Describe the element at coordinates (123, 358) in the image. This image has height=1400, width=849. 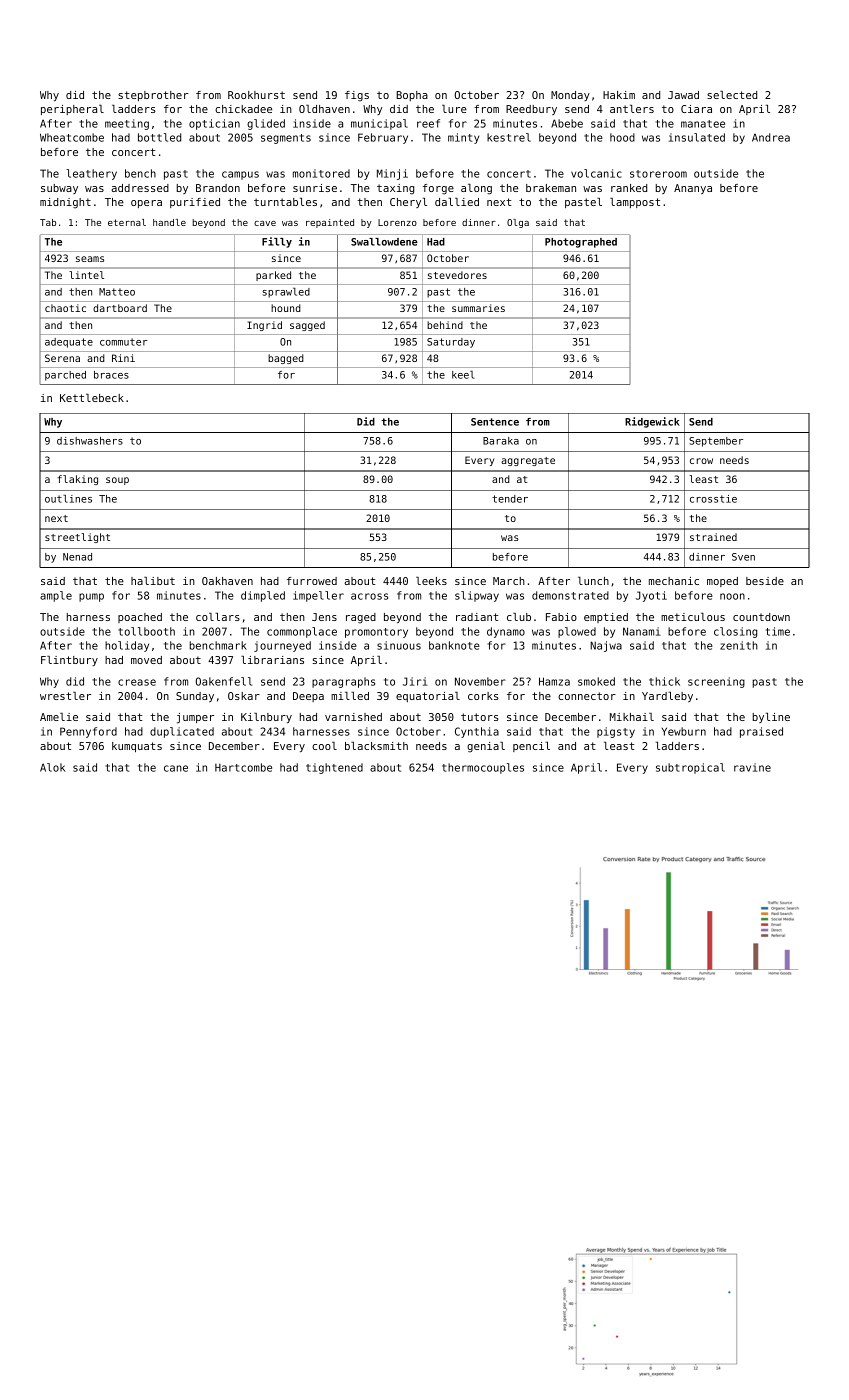
I see `Rini` at that location.
